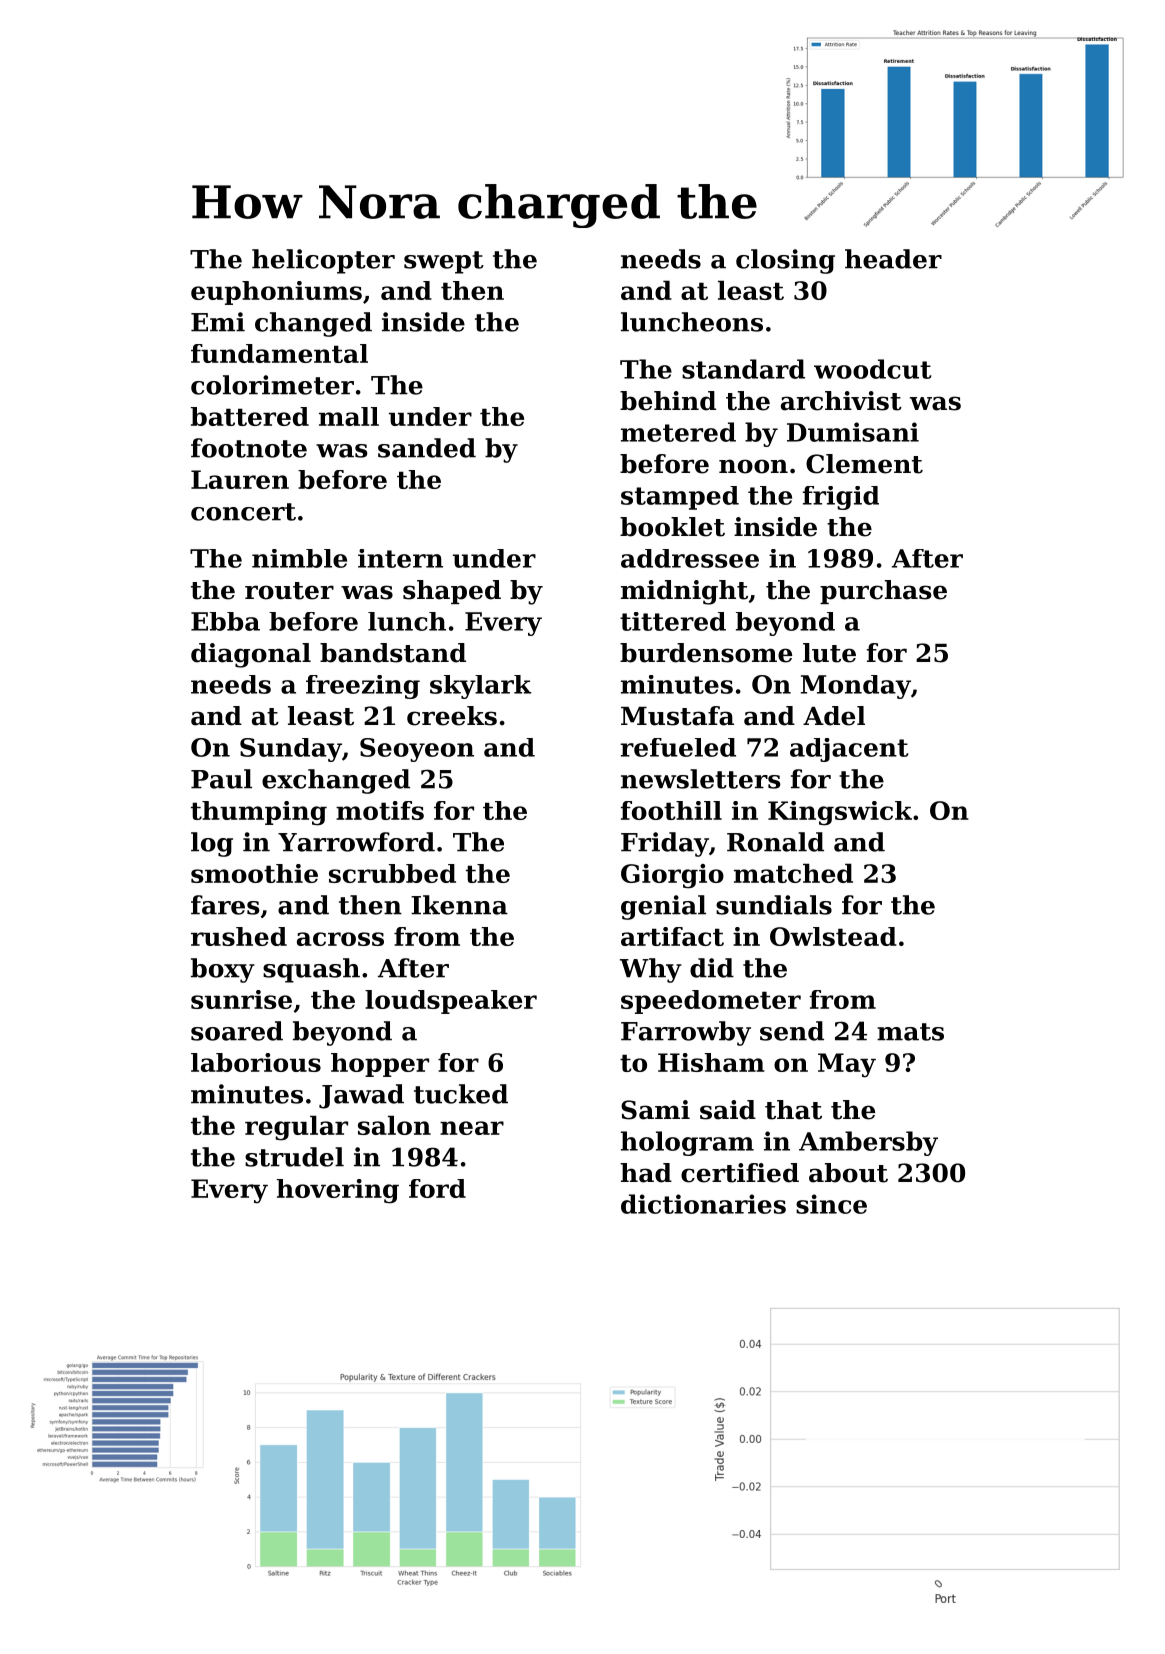 This image has width=1165, height=1654. What do you see at coordinates (678, 432) in the image?
I see `metered` at bounding box center [678, 432].
